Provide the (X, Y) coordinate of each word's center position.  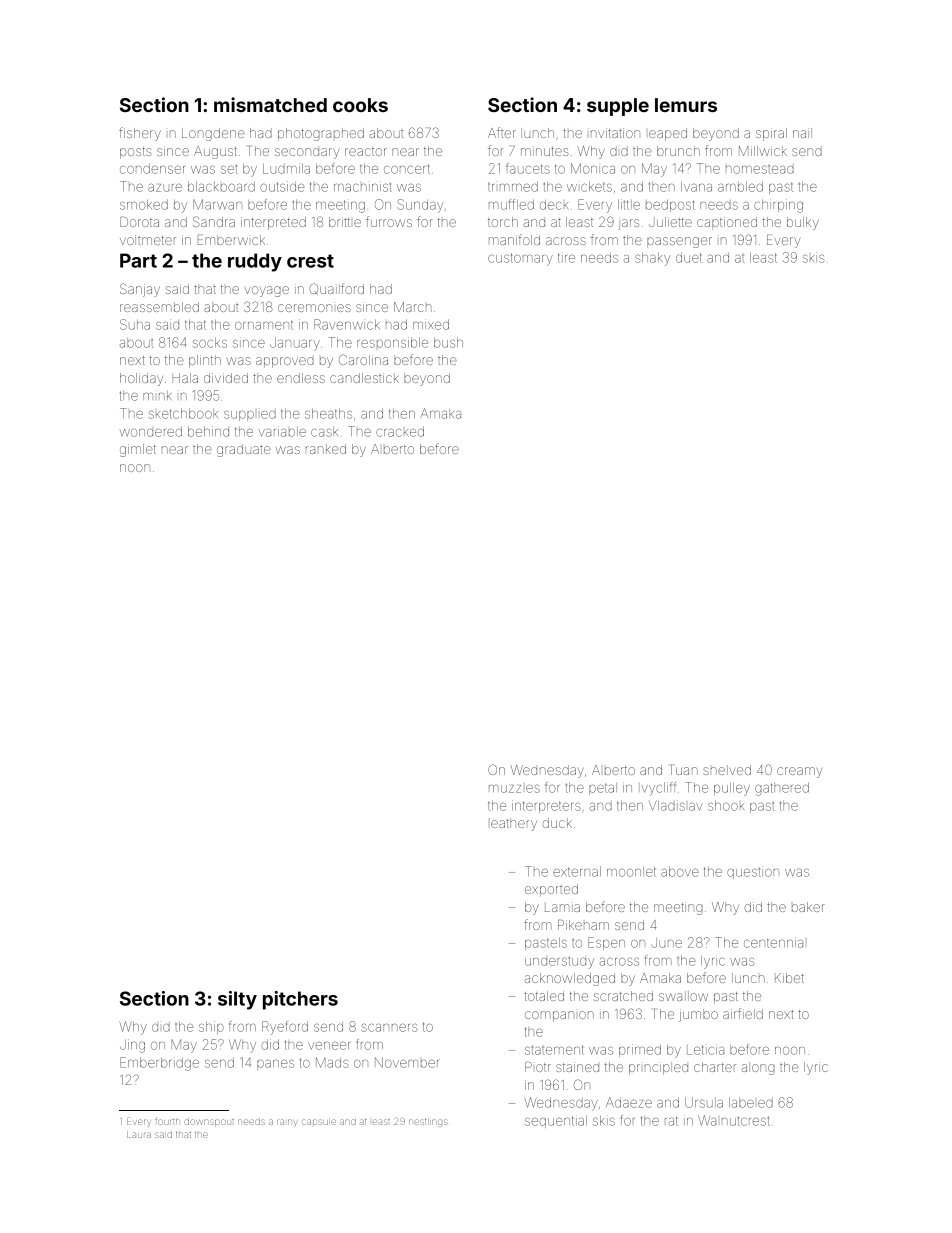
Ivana (696, 187)
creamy (799, 772)
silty (237, 1000)
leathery (514, 824)
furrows (389, 221)
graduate (244, 450)
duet (689, 258)
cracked (400, 432)
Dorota (139, 222)
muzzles (514, 789)
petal (603, 789)
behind (208, 431)
